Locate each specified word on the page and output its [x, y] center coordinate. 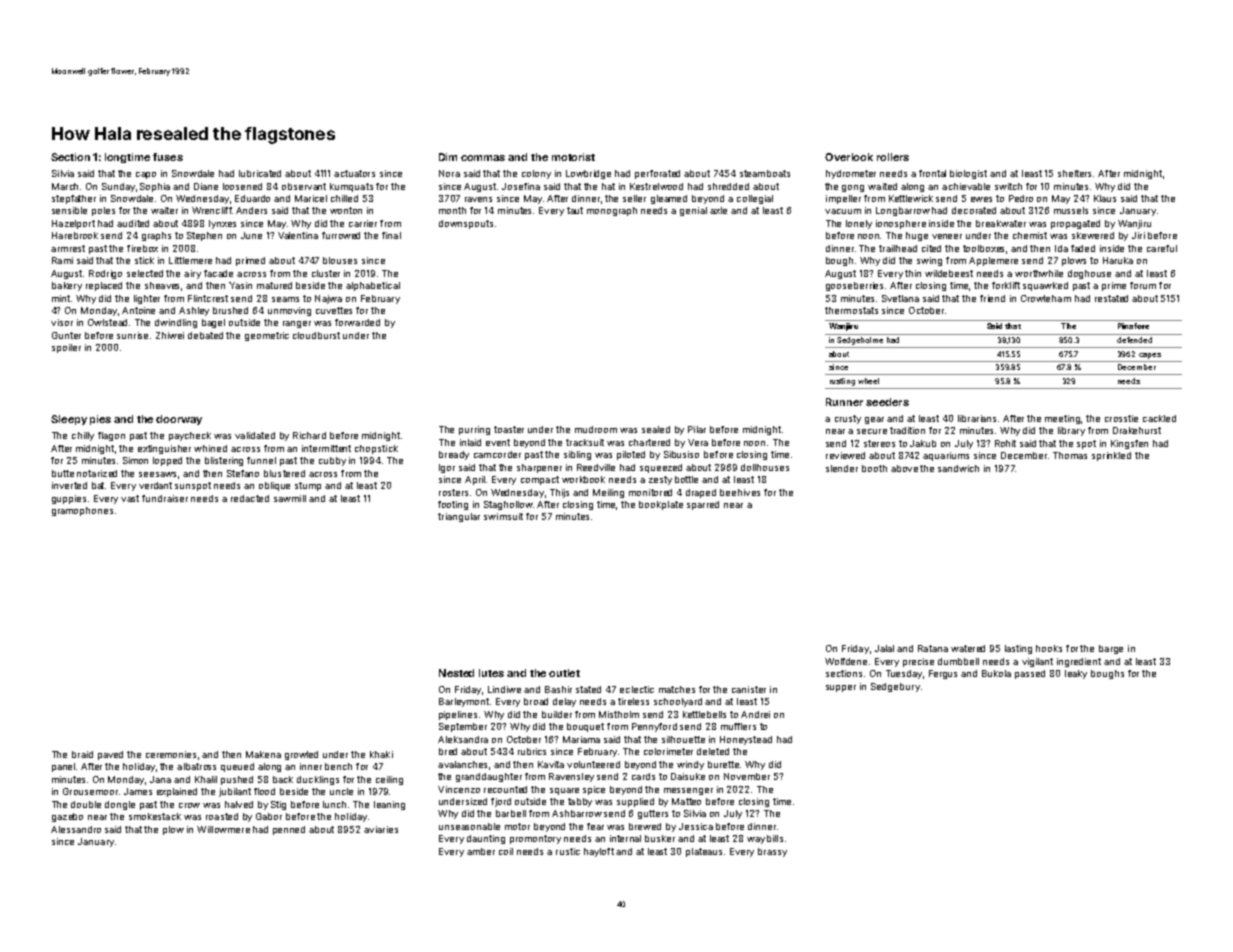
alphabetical [373, 286]
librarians [977, 418]
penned [289, 830]
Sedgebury [895, 687]
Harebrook [75, 235]
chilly [83, 436]
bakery [67, 286]
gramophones [82, 511]
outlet [564, 673]
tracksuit [585, 442]
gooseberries [854, 286]
